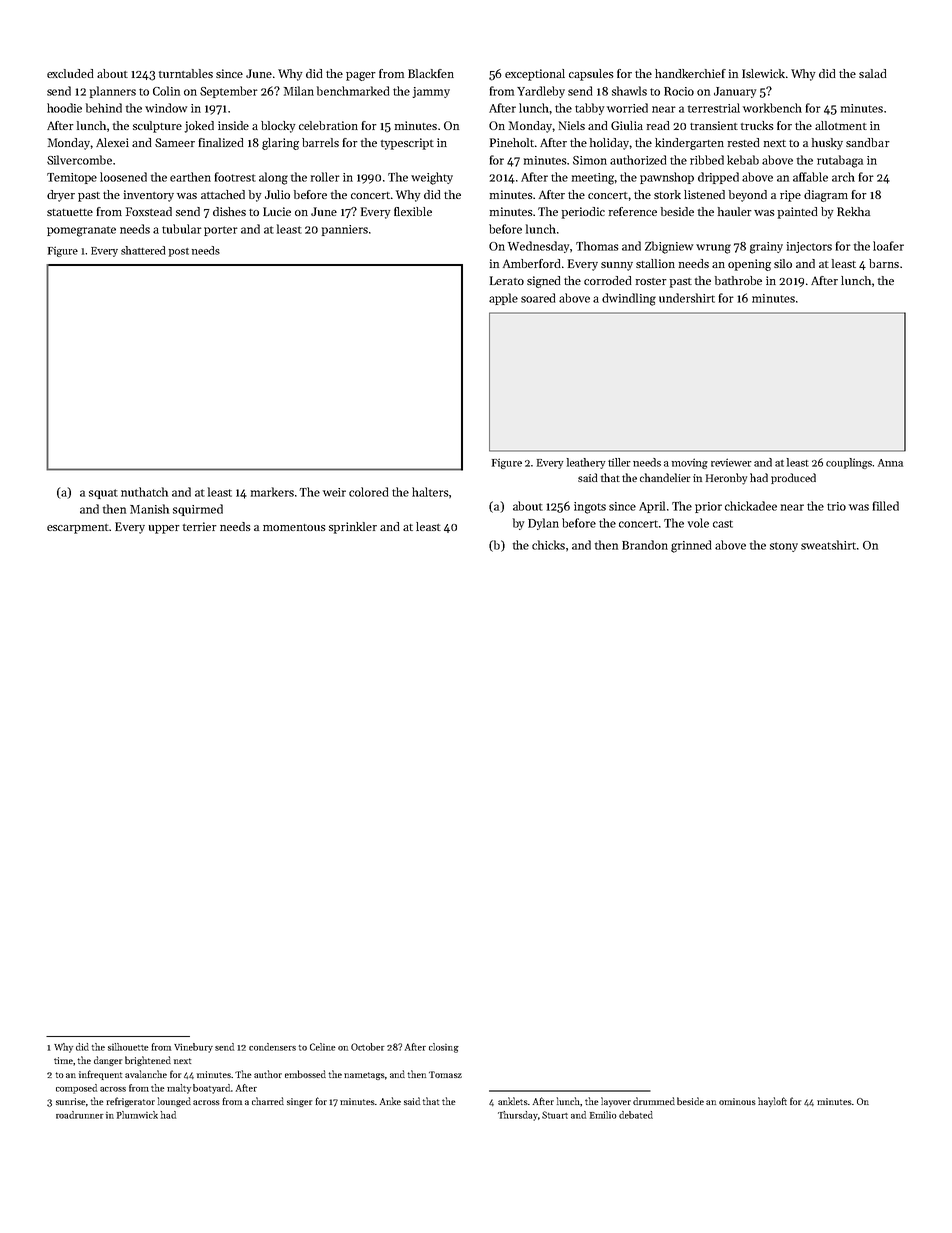 Image resolution: width=952 pixels, height=1233 pixels. I want to click on reviewer, so click(731, 462).
